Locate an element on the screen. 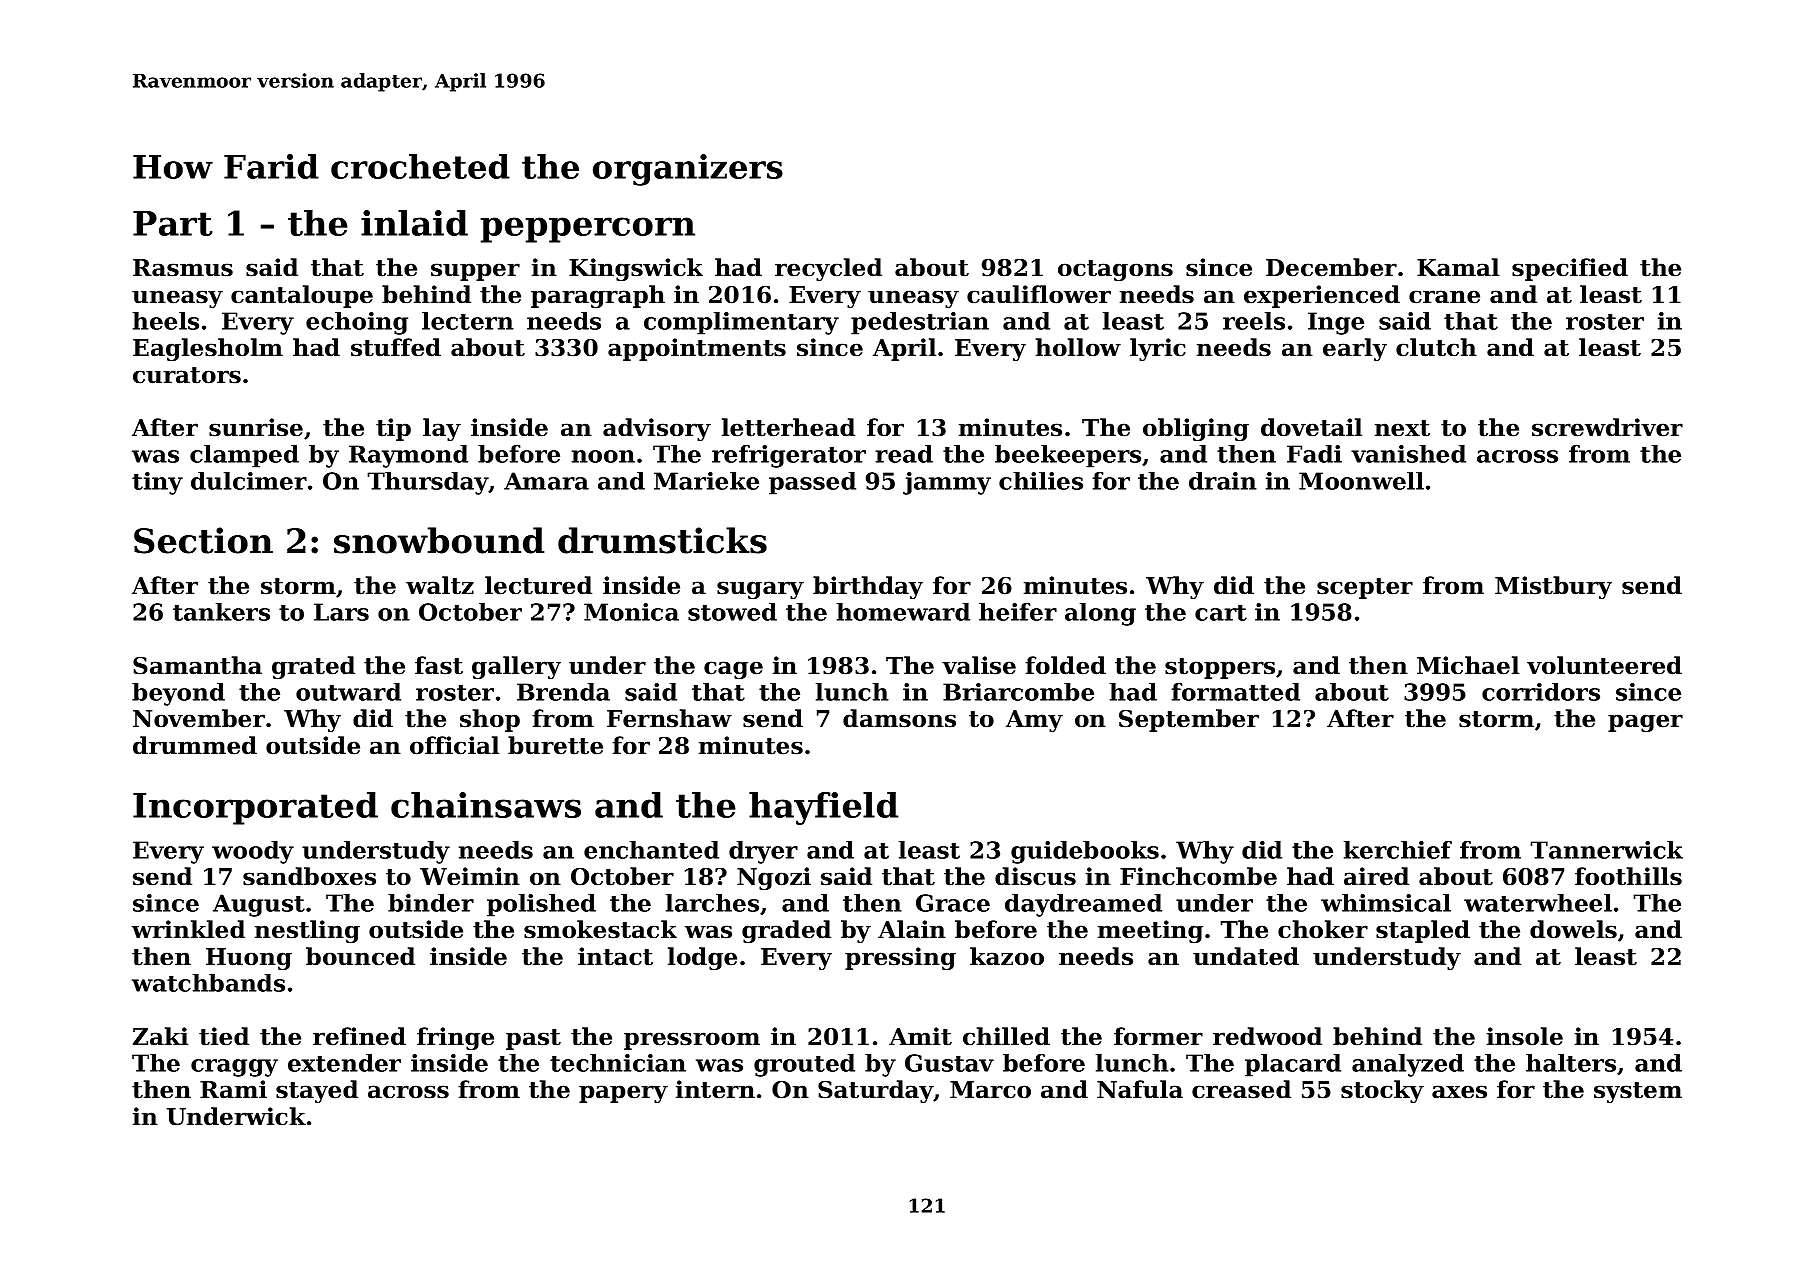 The image size is (1815, 1283). December is located at coordinates (1331, 267).
